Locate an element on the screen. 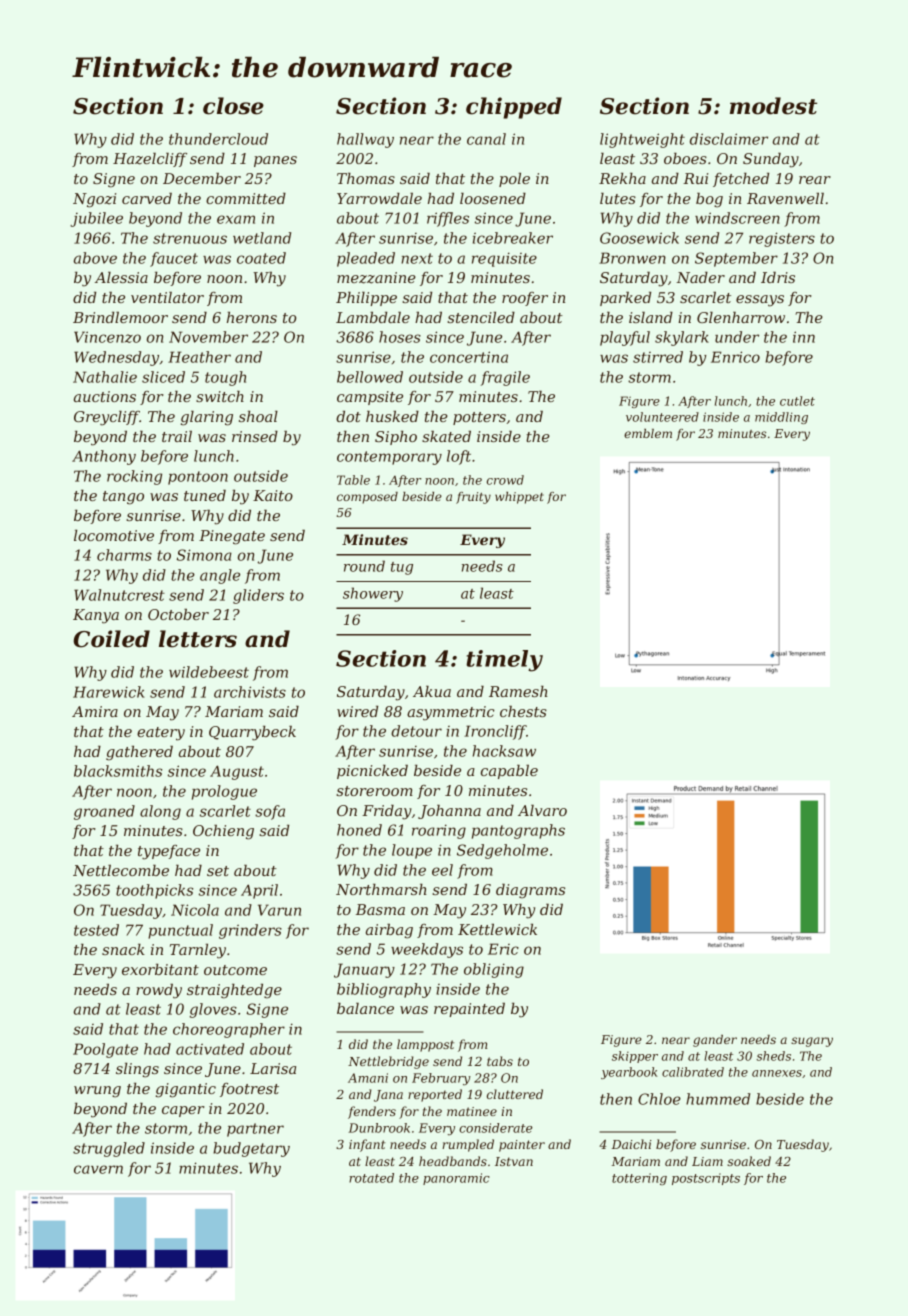  budgetary is located at coordinates (251, 1149).
